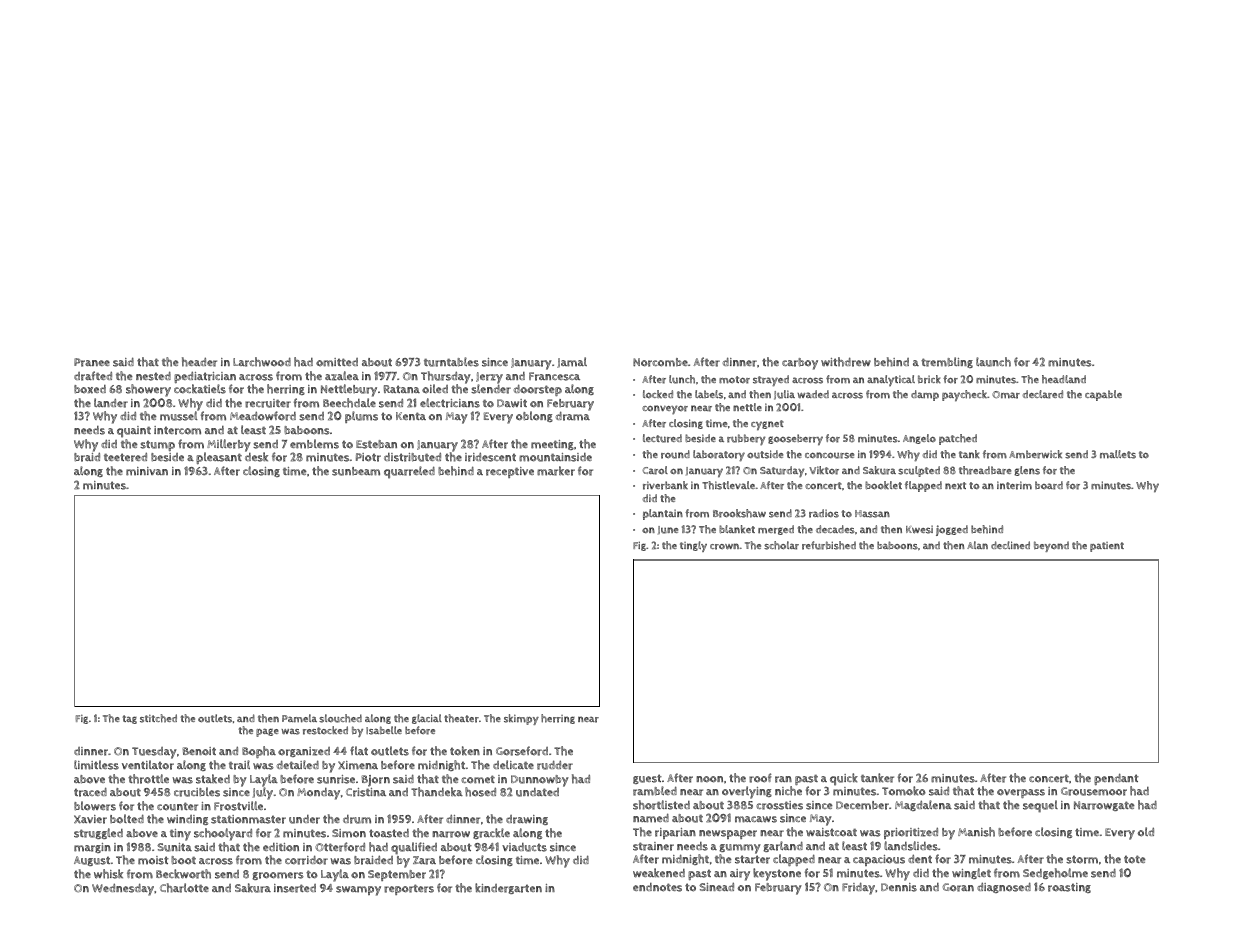 This page has width=1233, height=952. What do you see at coordinates (306, 860) in the page?
I see `corridor` at bounding box center [306, 860].
